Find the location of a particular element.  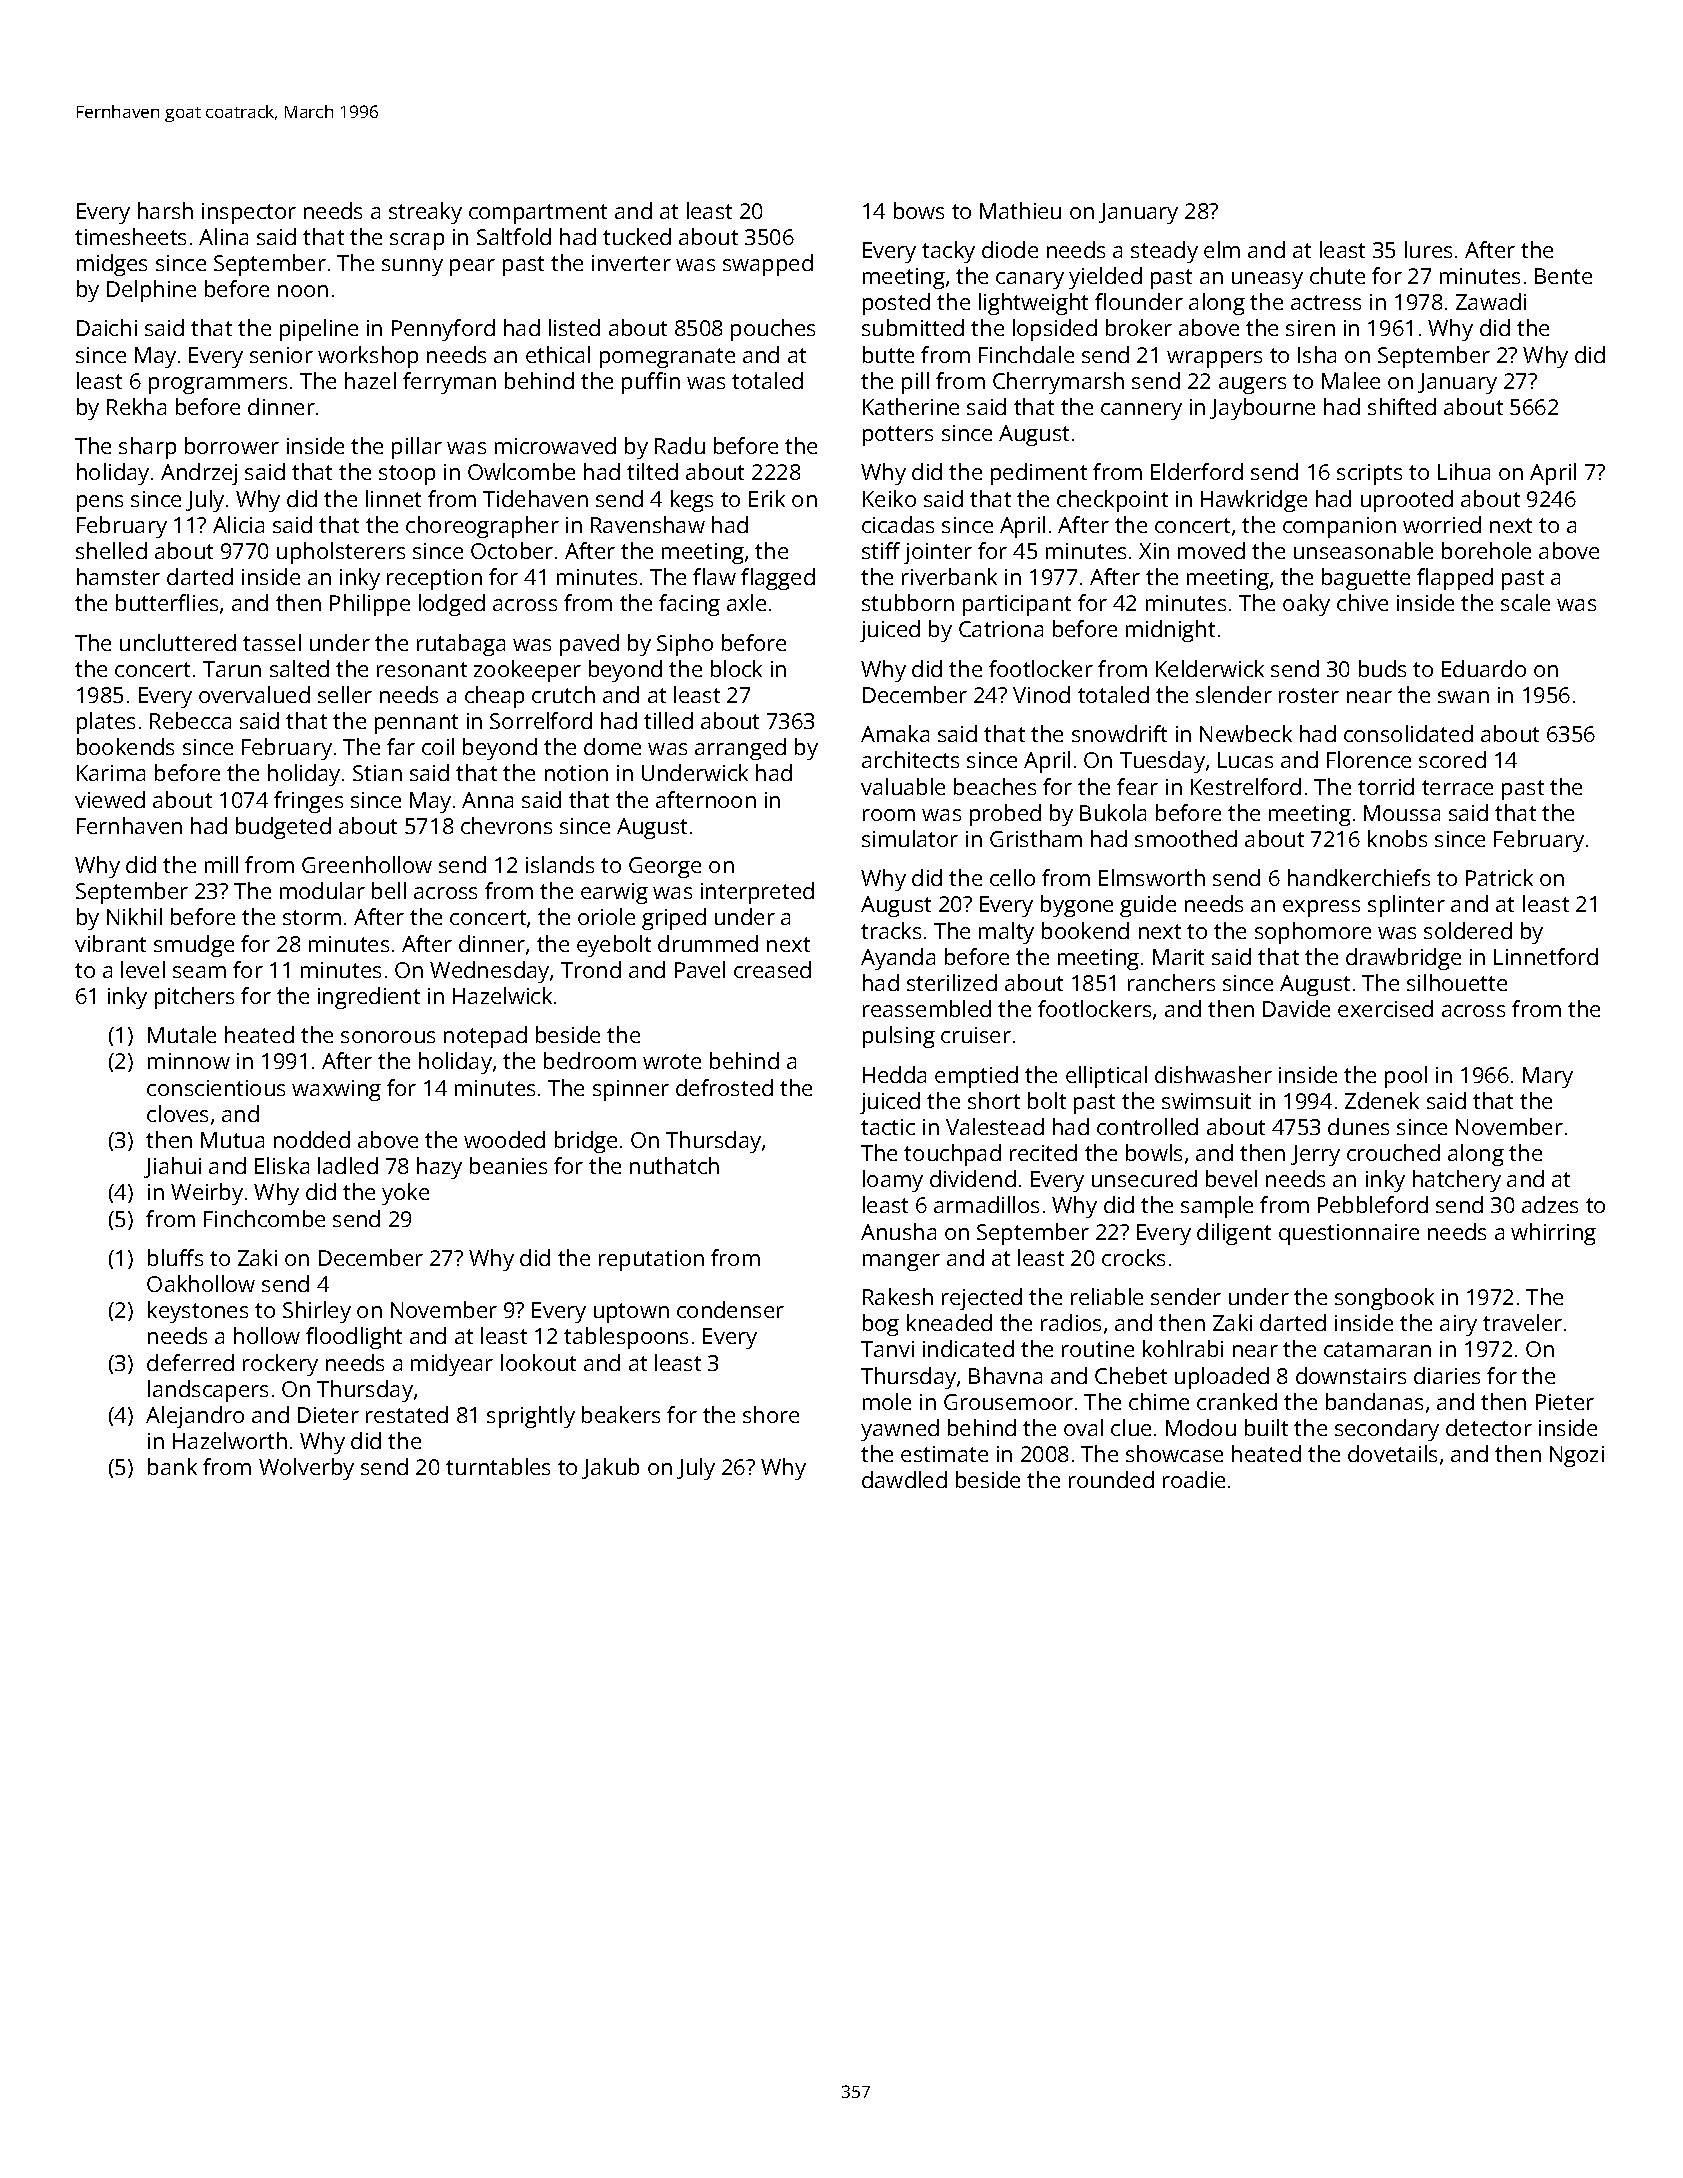

chevrons is located at coordinates (506, 825).
